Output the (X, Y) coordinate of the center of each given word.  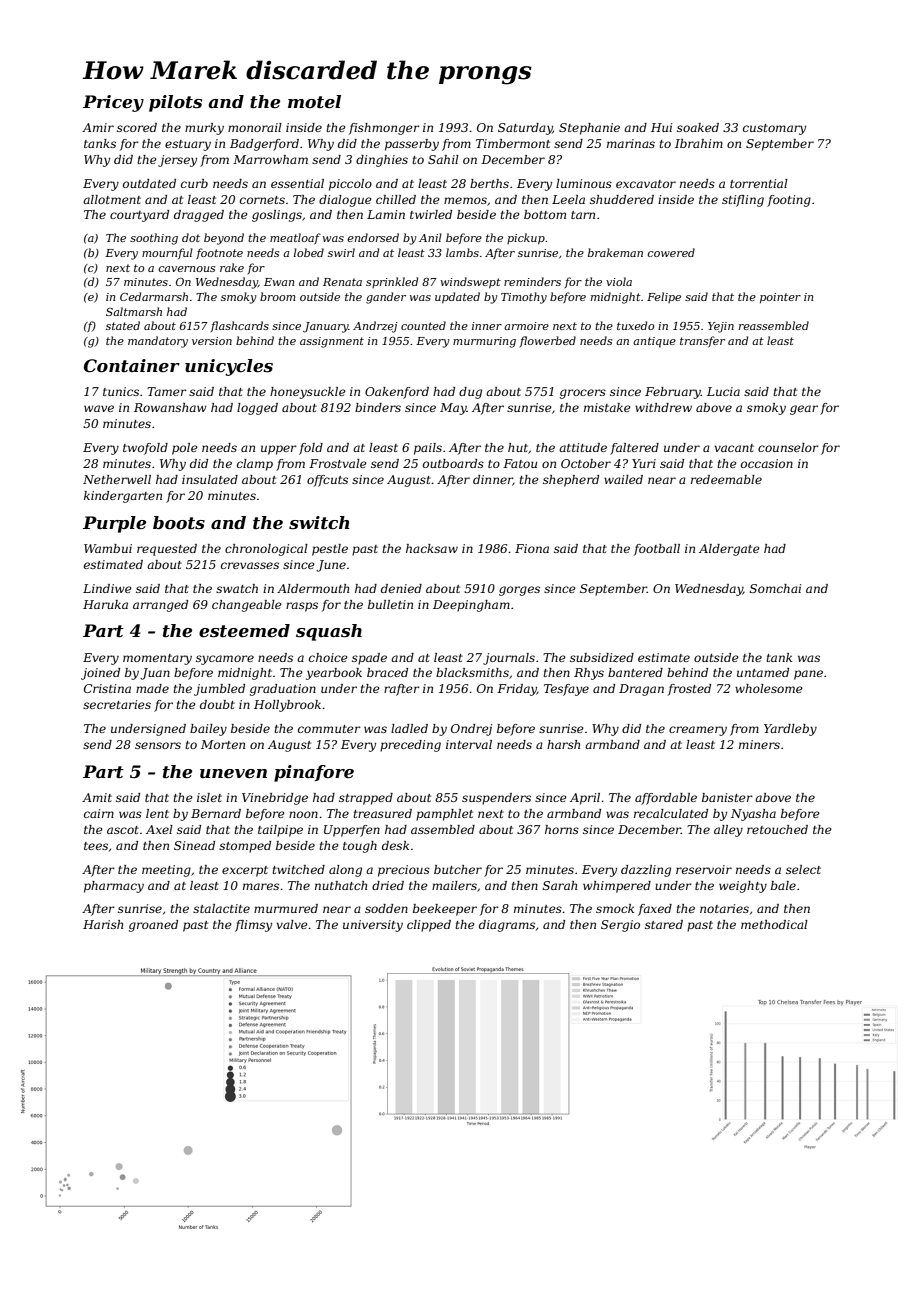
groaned (153, 926)
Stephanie (589, 129)
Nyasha (753, 815)
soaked (698, 127)
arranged (160, 606)
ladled (409, 728)
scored (137, 127)
